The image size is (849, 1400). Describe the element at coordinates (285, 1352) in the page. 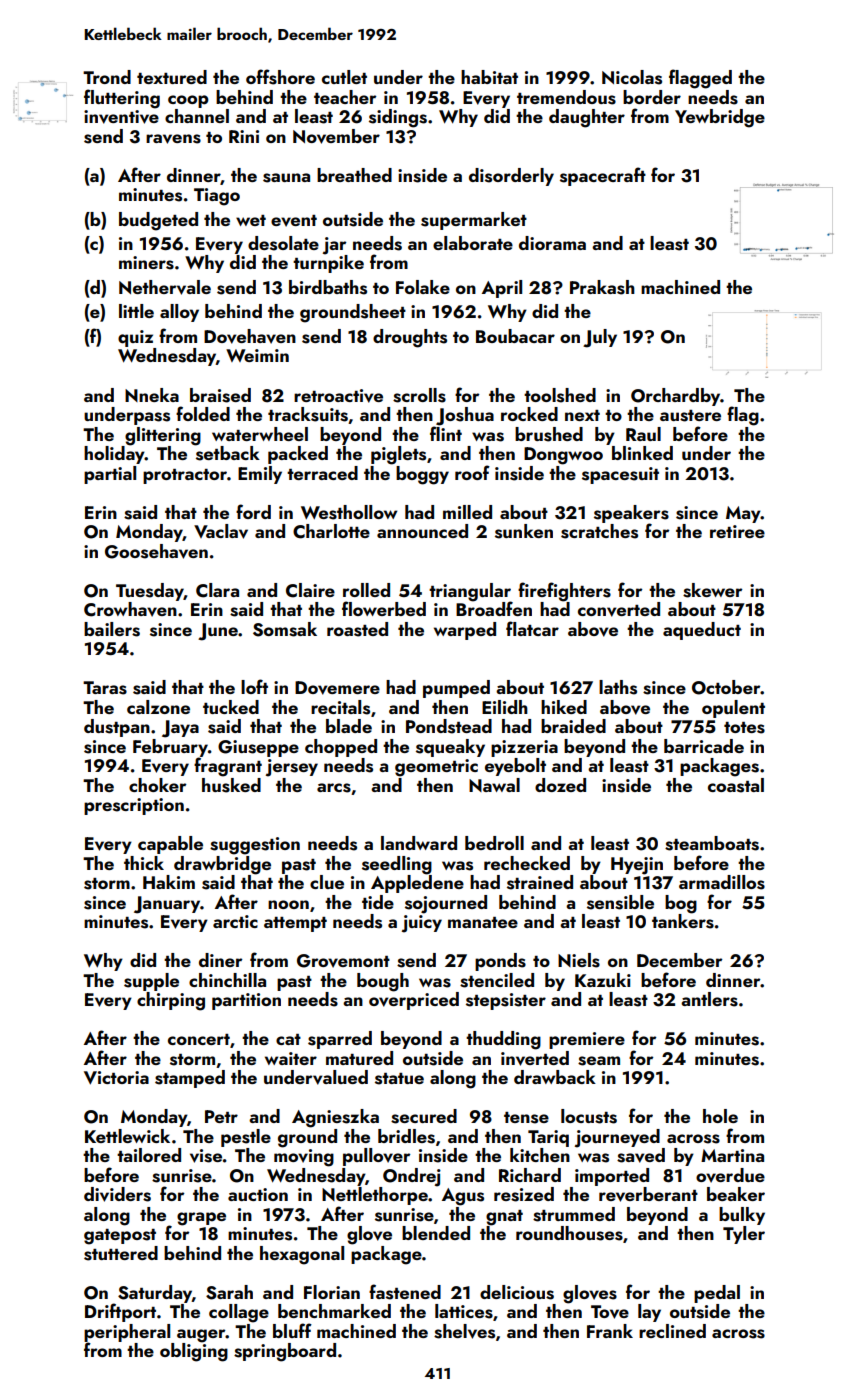

I see `springboard` at that location.
